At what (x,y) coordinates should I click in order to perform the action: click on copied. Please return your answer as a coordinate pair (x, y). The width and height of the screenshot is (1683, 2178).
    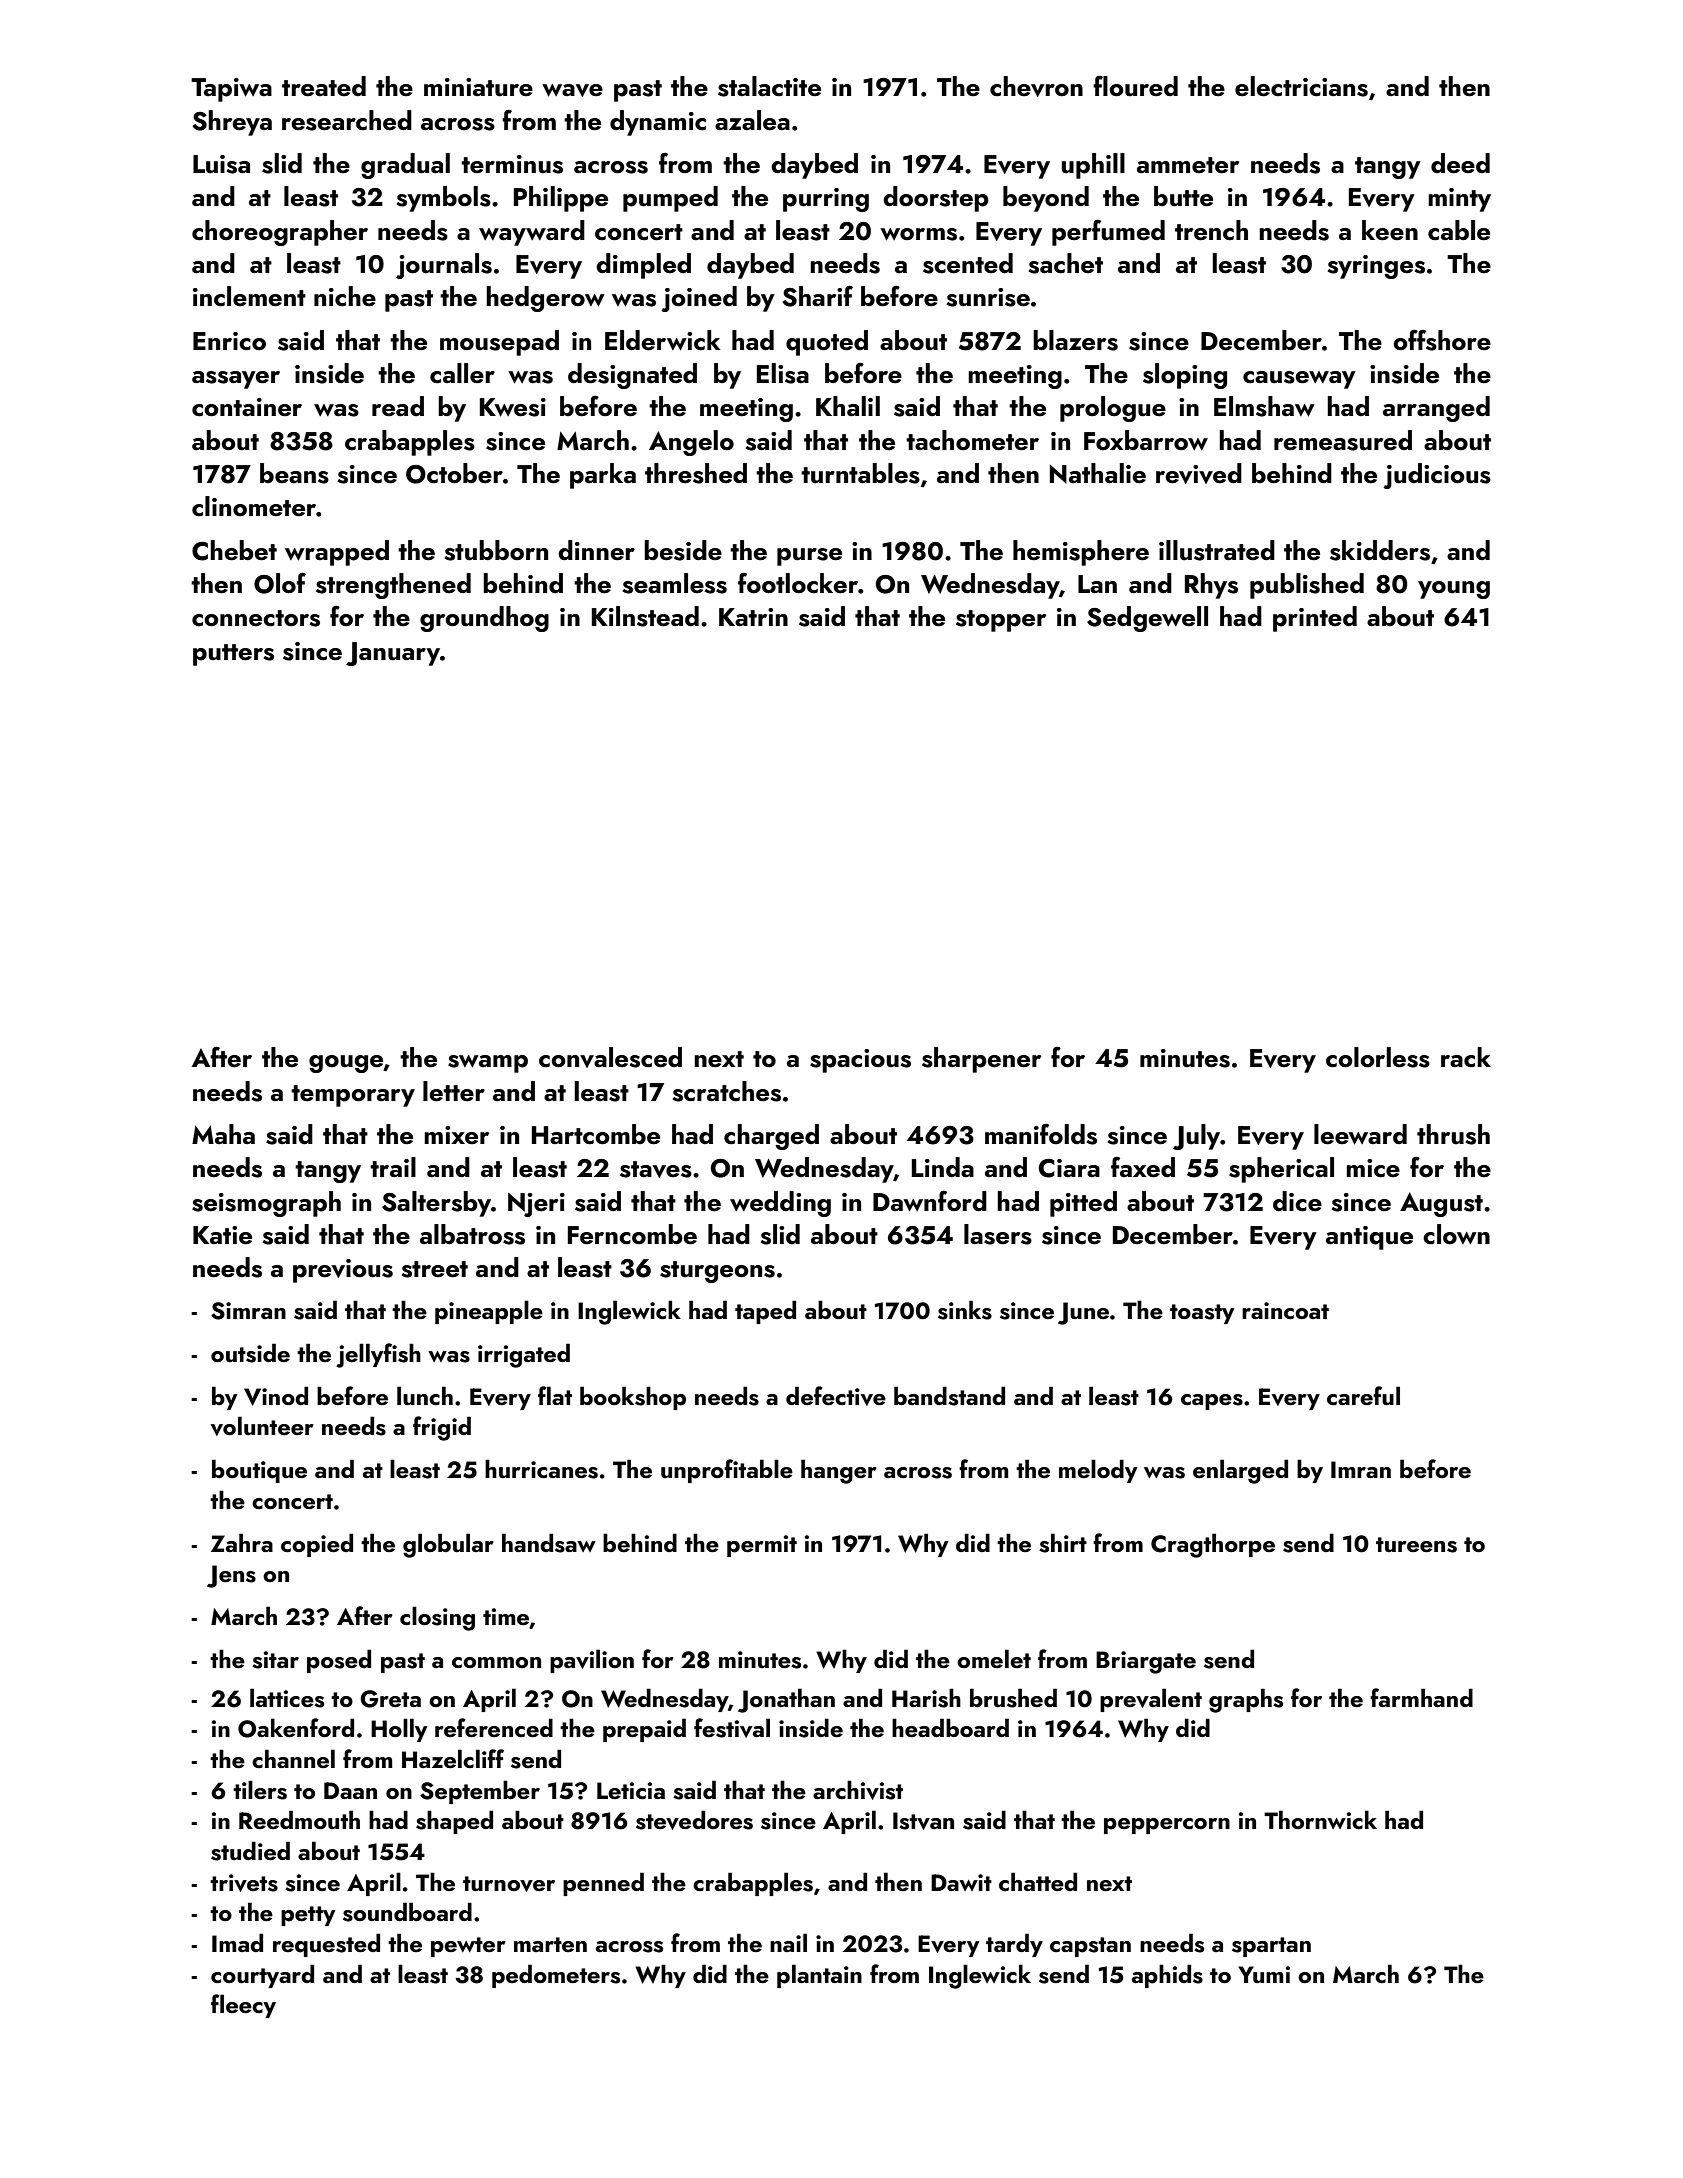
    Looking at the image, I should click on (317, 1545).
